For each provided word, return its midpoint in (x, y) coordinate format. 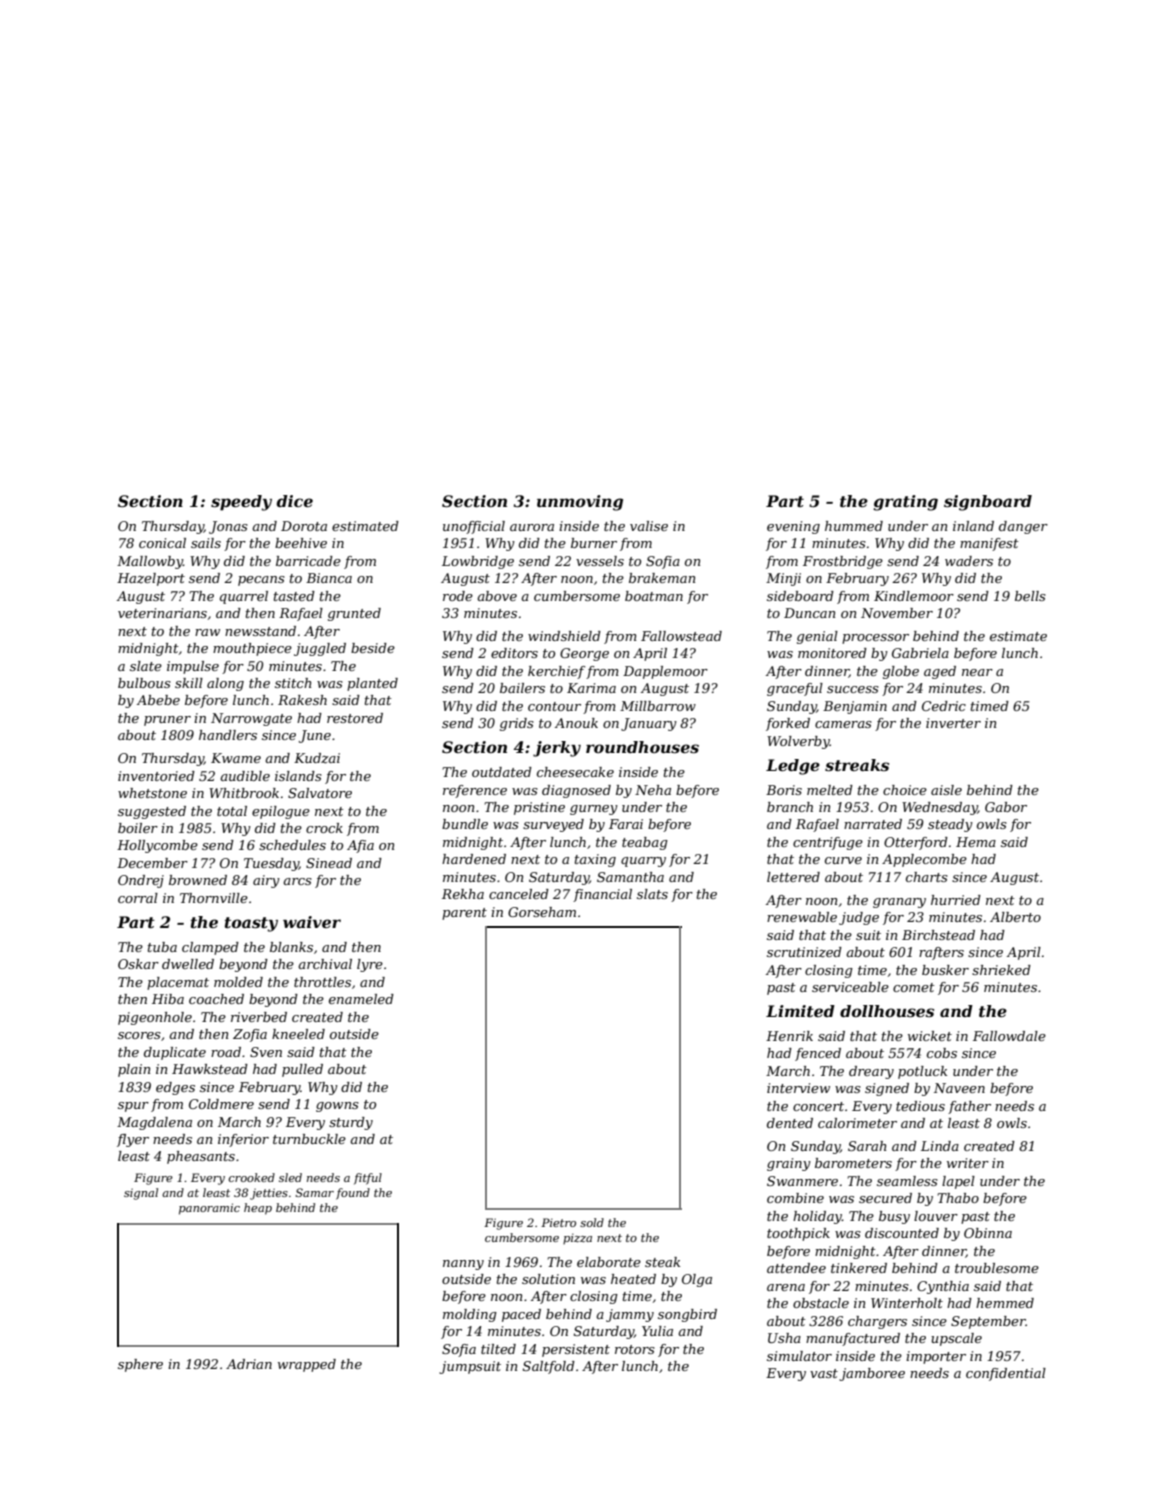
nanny (463, 1265)
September (988, 1322)
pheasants (201, 1157)
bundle (465, 824)
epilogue (281, 812)
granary (899, 903)
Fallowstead (681, 636)
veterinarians (162, 613)
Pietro (558, 1222)
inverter (953, 723)
